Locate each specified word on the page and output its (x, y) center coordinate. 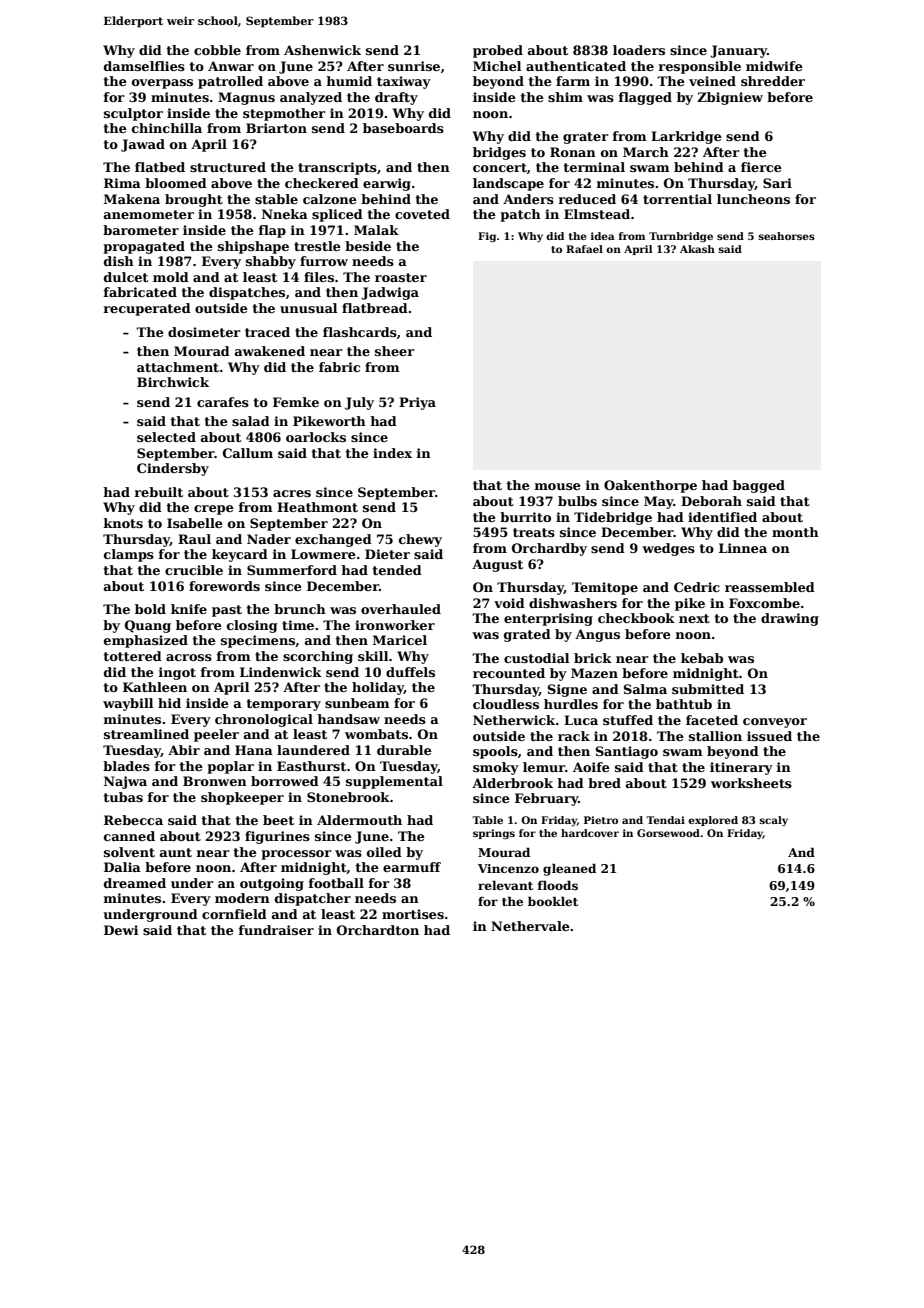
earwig (387, 184)
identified (722, 517)
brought (194, 200)
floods (557, 885)
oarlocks (316, 437)
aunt (176, 852)
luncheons (753, 199)
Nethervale (530, 926)
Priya (417, 403)
